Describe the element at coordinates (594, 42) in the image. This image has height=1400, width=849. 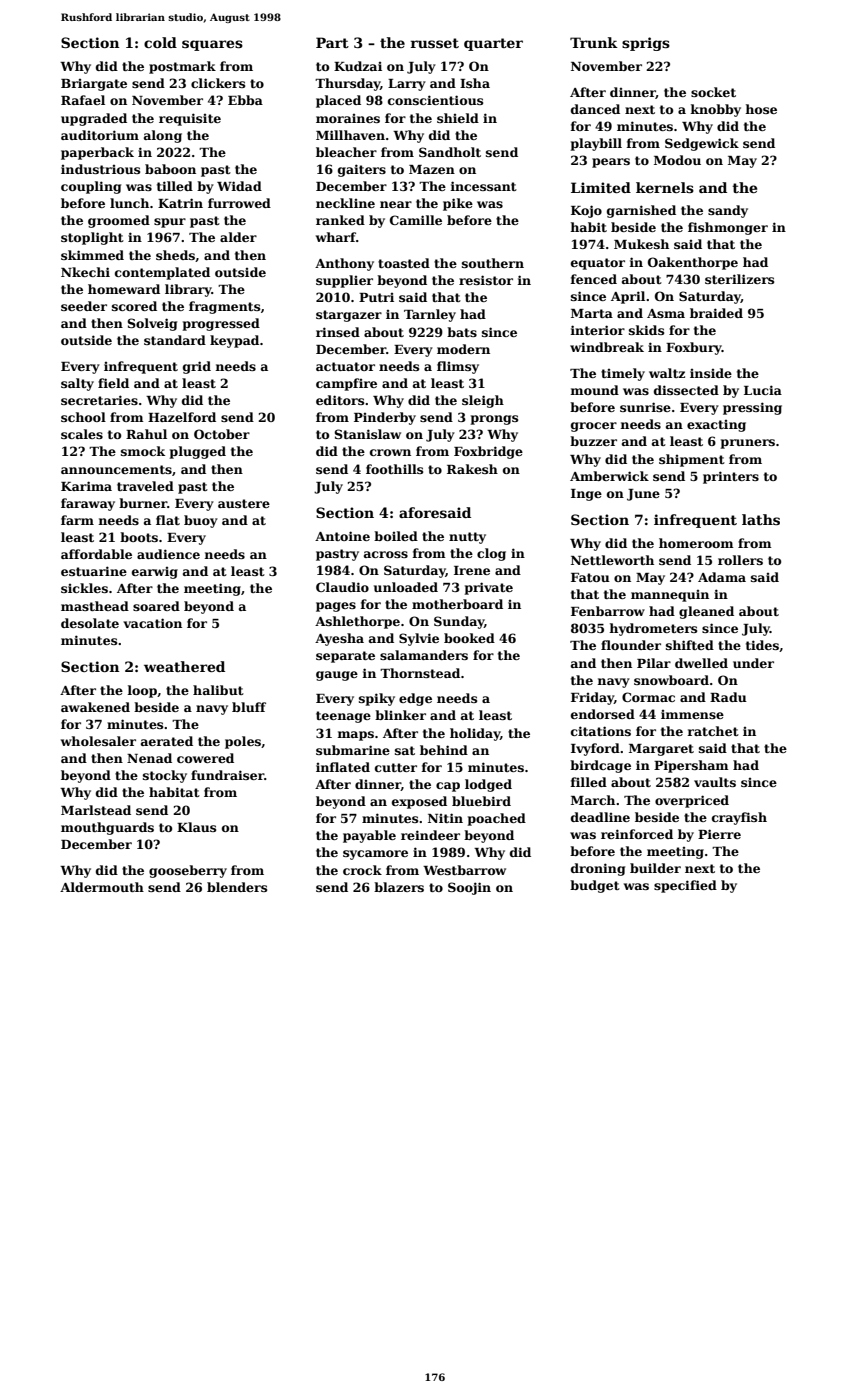
I see `Trunk` at that location.
